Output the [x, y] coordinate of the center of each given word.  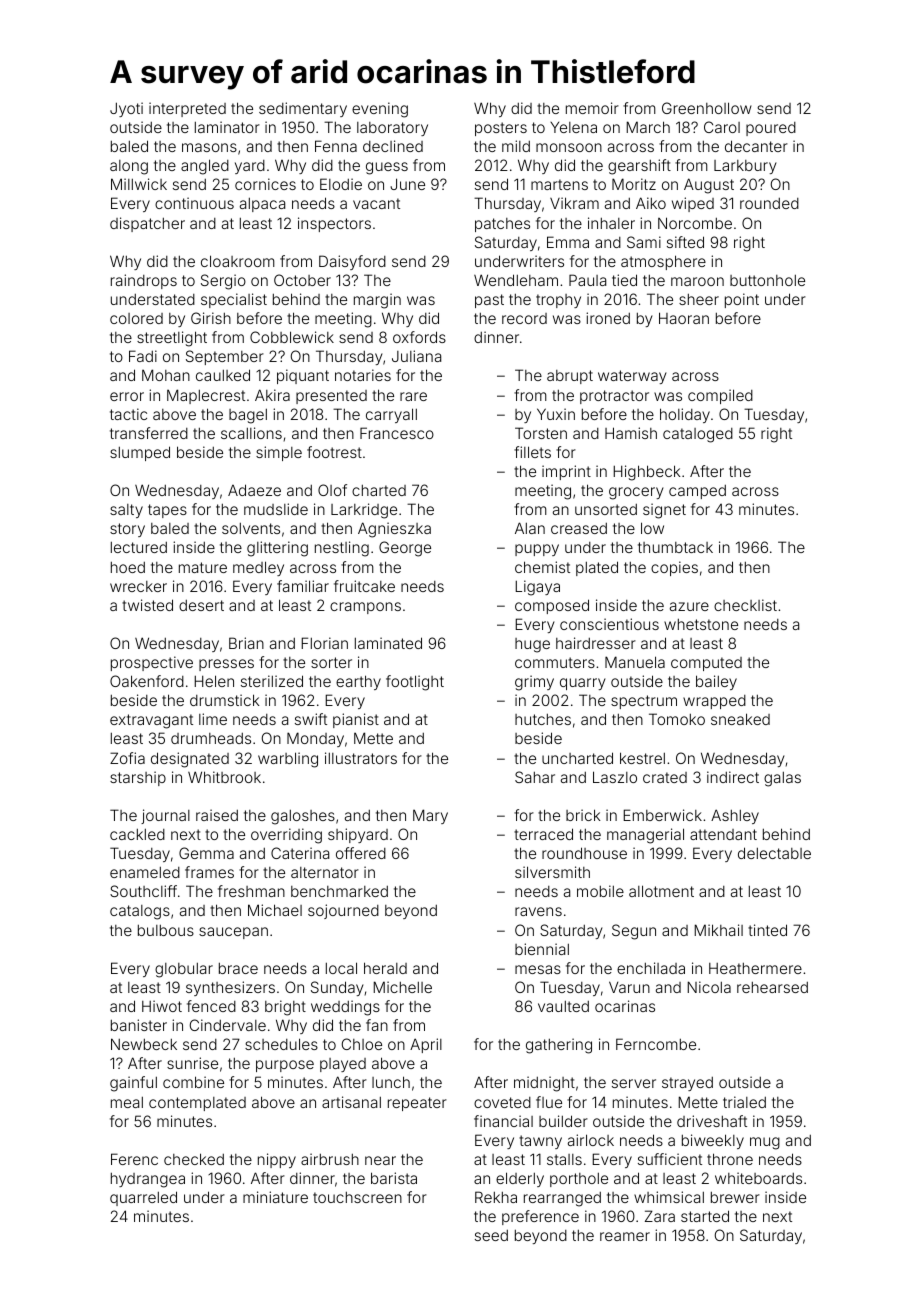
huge [532, 645]
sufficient [670, 1159]
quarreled [143, 1198]
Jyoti [126, 109]
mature [203, 567]
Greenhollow [707, 108]
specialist [234, 300]
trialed [744, 1102]
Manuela [635, 662]
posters [501, 129]
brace [238, 968]
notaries [363, 375]
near [380, 1160]
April [426, 1045]
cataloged [698, 435]
